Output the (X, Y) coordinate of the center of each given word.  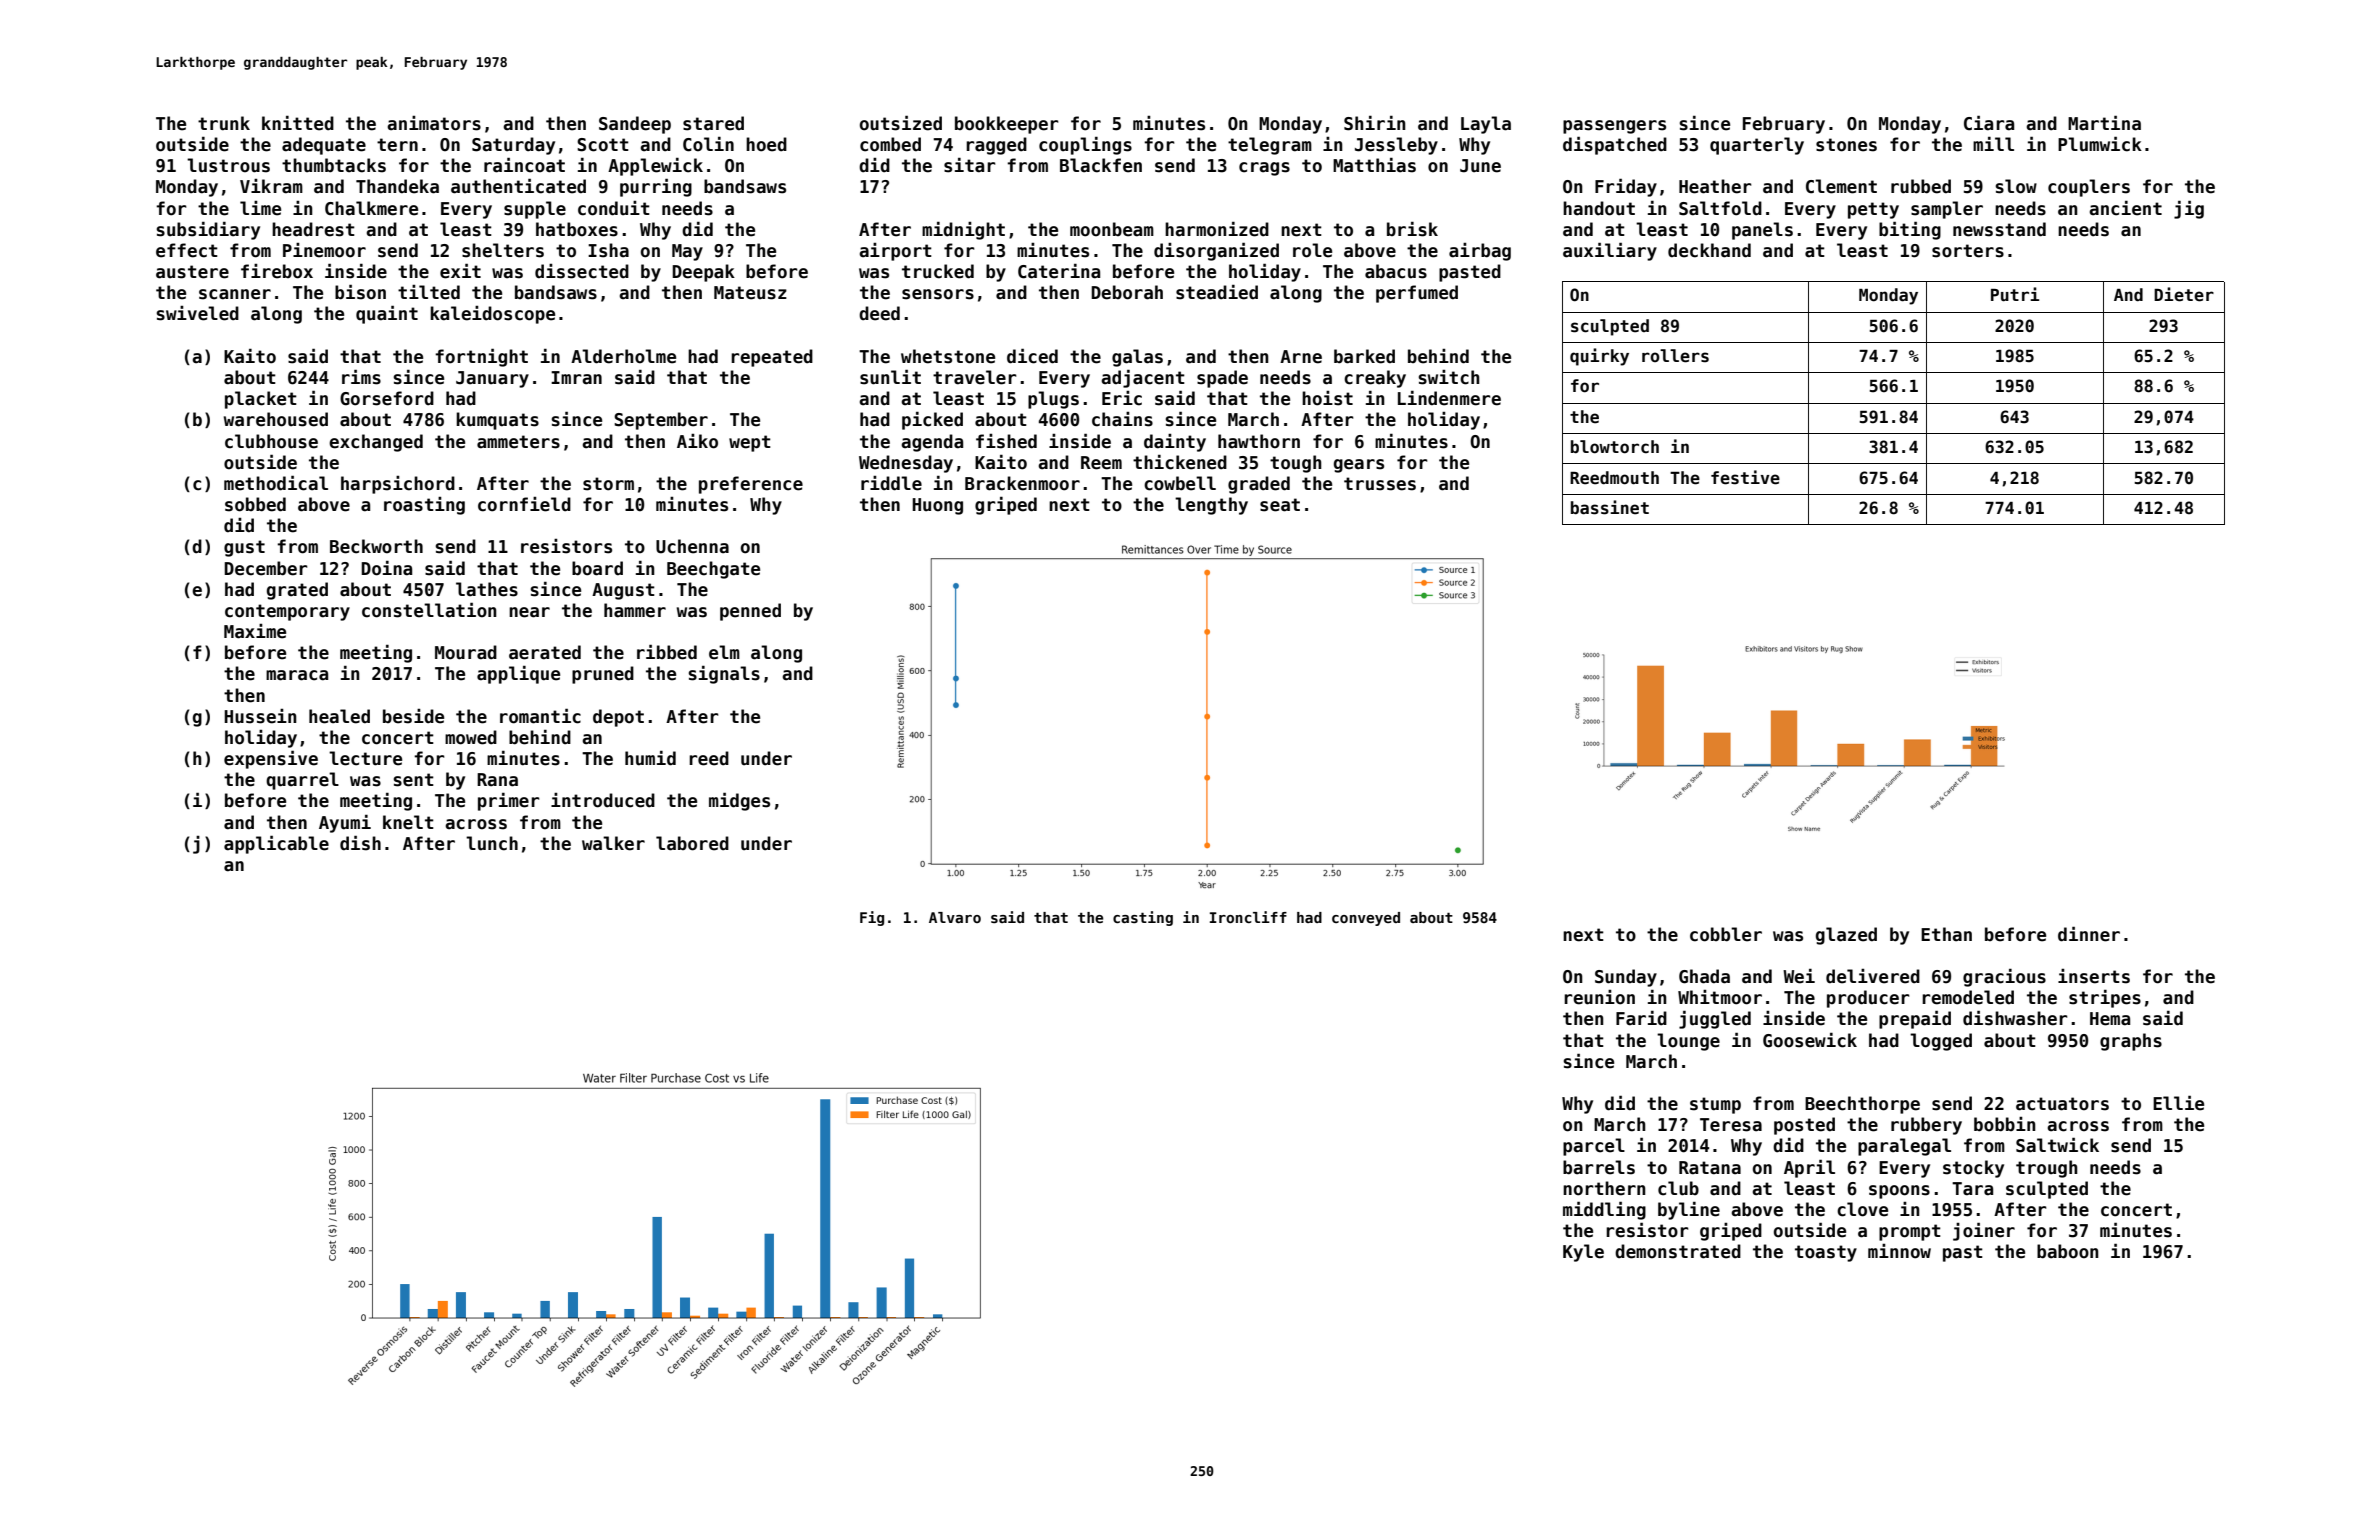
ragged (996, 146)
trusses (1380, 484)
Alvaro (955, 917)
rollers (1675, 356)
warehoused (276, 419)
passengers (1614, 127)
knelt (408, 822)
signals (724, 675)
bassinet (1610, 507)
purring (656, 188)
